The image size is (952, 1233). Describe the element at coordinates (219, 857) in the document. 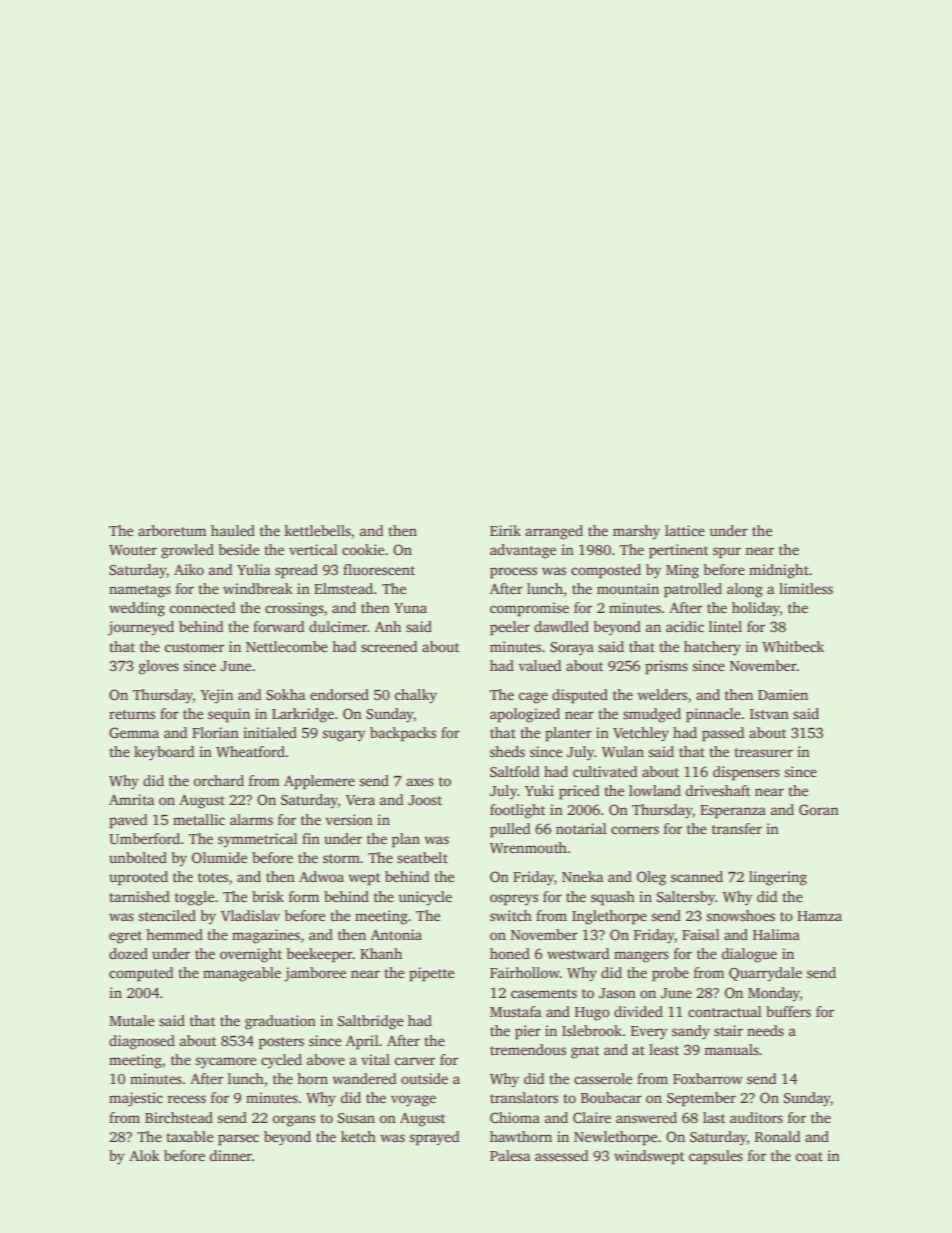

I see `Olumide` at that location.
